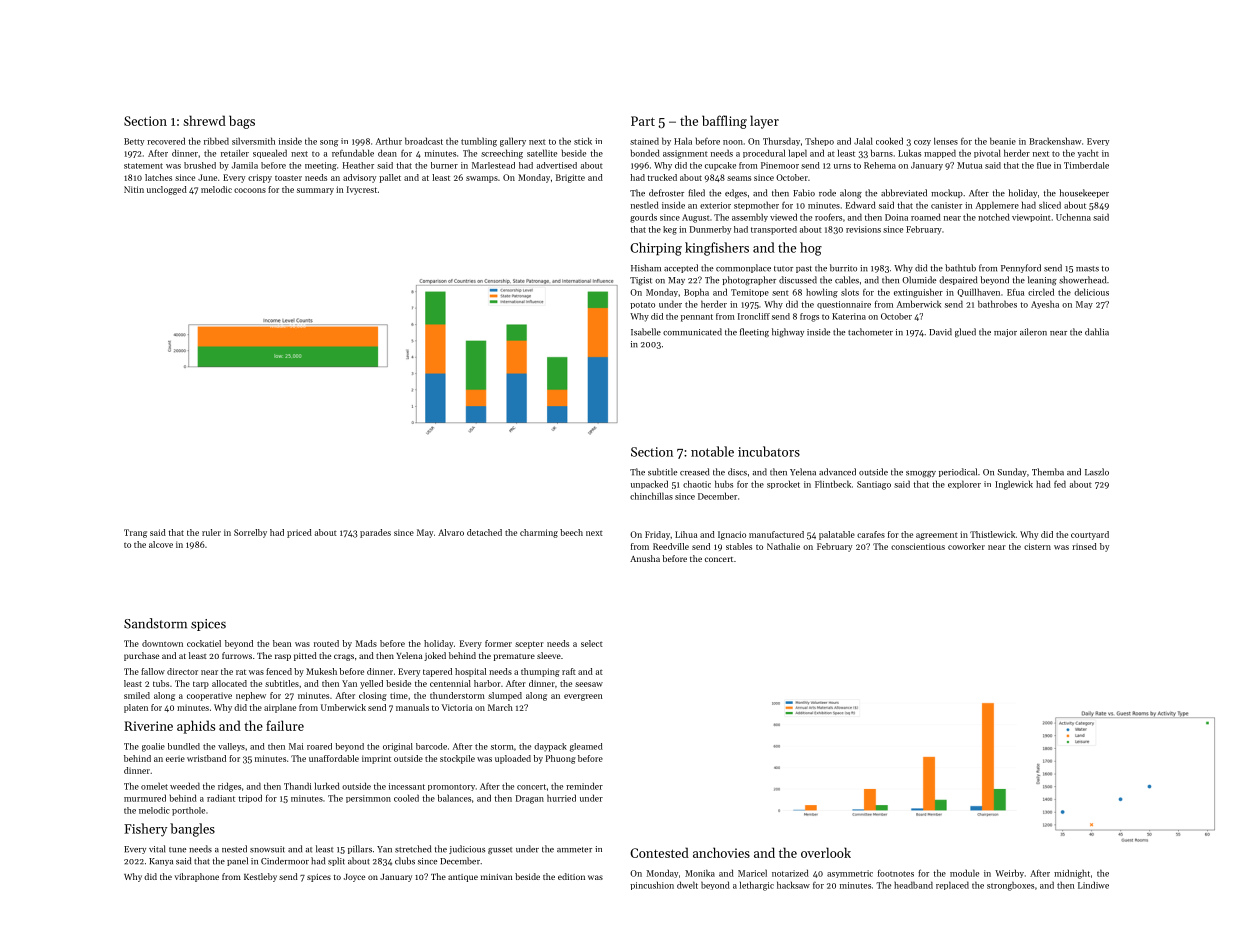  I want to click on weeded, so click(185, 786).
